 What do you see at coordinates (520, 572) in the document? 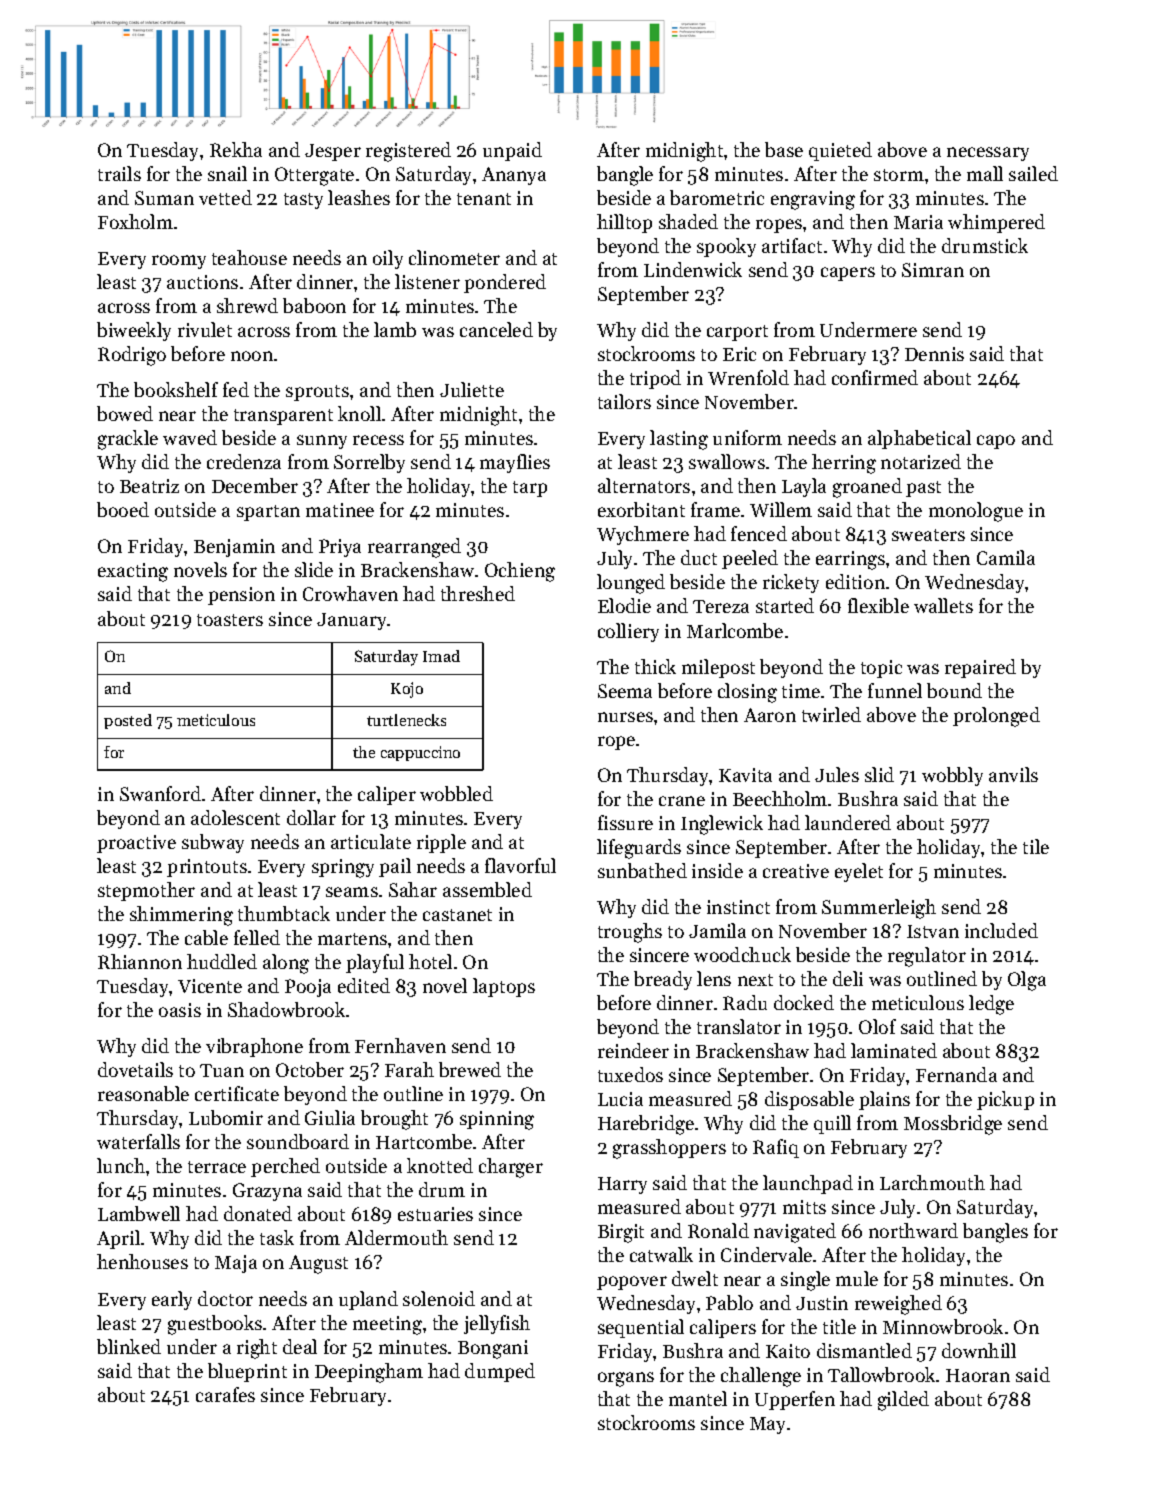
I see `Ochieng` at bounding box center [520, 572].
